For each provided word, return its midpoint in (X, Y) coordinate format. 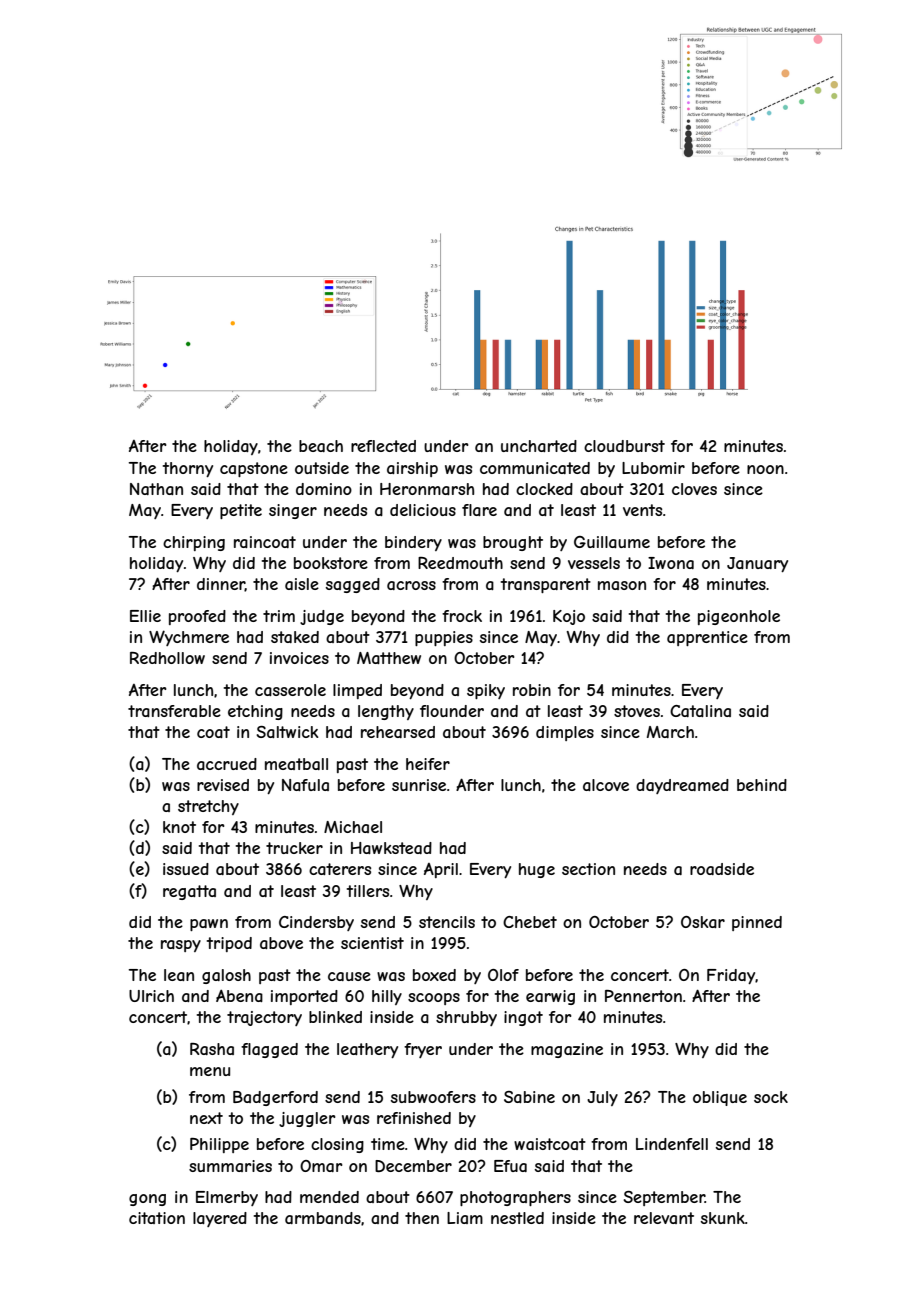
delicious (423, 510)
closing (337, 1145)
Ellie (145, 616)
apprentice (707, 638)
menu (210, 1071)
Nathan (156, 489)
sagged (353, 585)
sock (771, 1097)
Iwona (671, 563)
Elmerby (227, 1198)
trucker (294, 848)
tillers (368, 891)
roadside (722, 869)
